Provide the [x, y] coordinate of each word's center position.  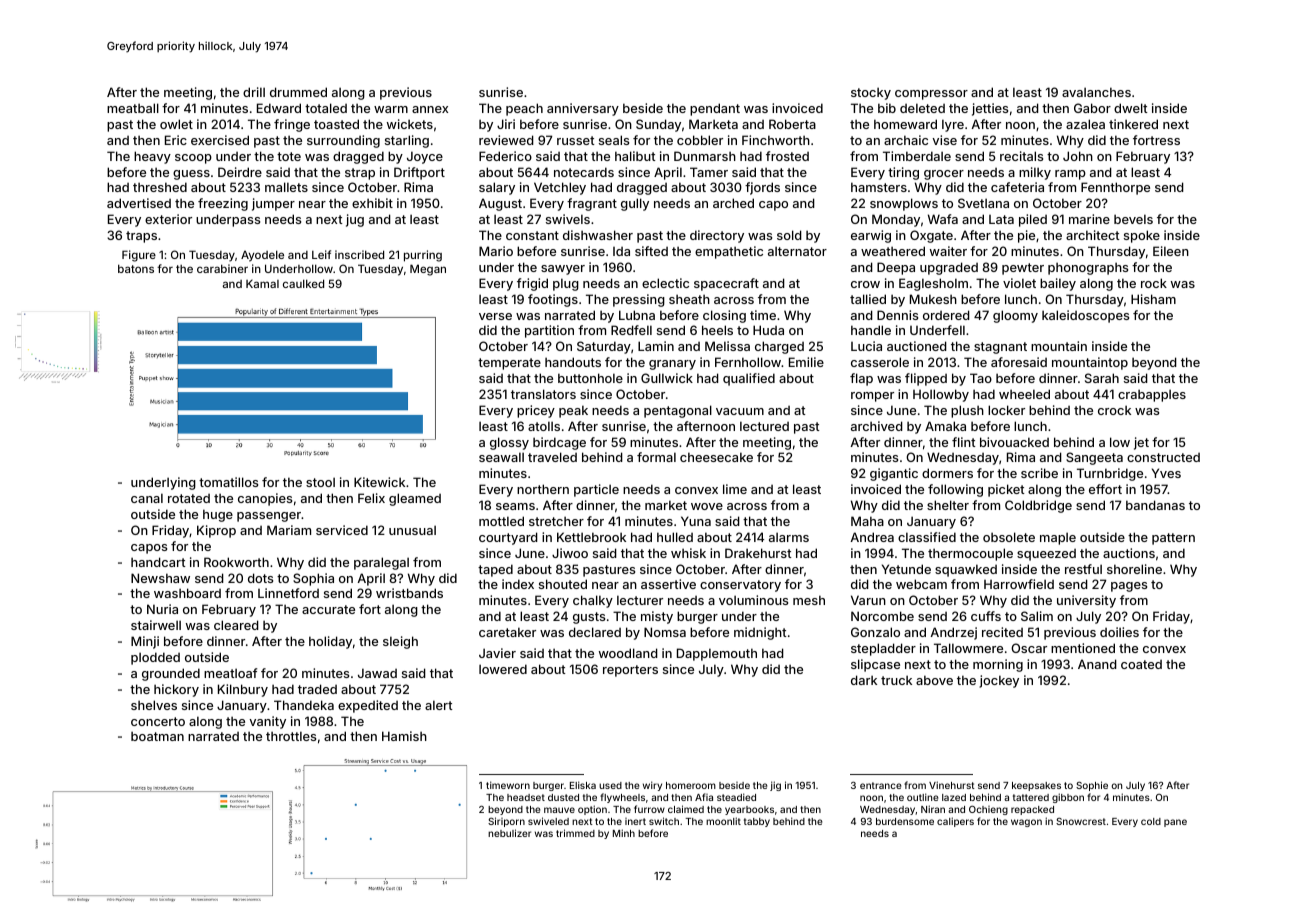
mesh [809, 600]
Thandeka [304, 705]
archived [877, 426]
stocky [871, 93]
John [1078, 156]
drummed [298, 92]
